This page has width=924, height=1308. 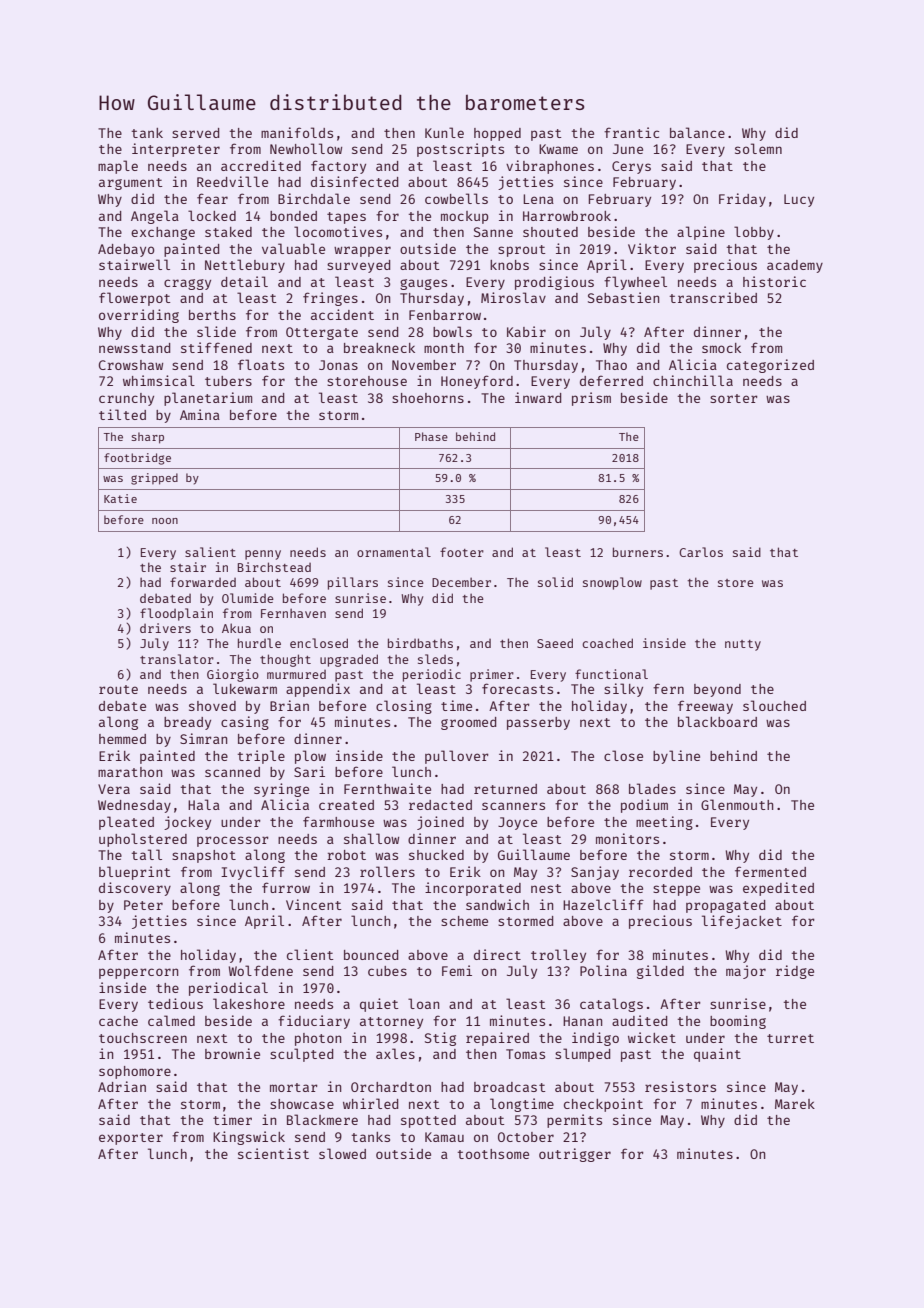 I want to click on direct, so click(x=497, y=954).
